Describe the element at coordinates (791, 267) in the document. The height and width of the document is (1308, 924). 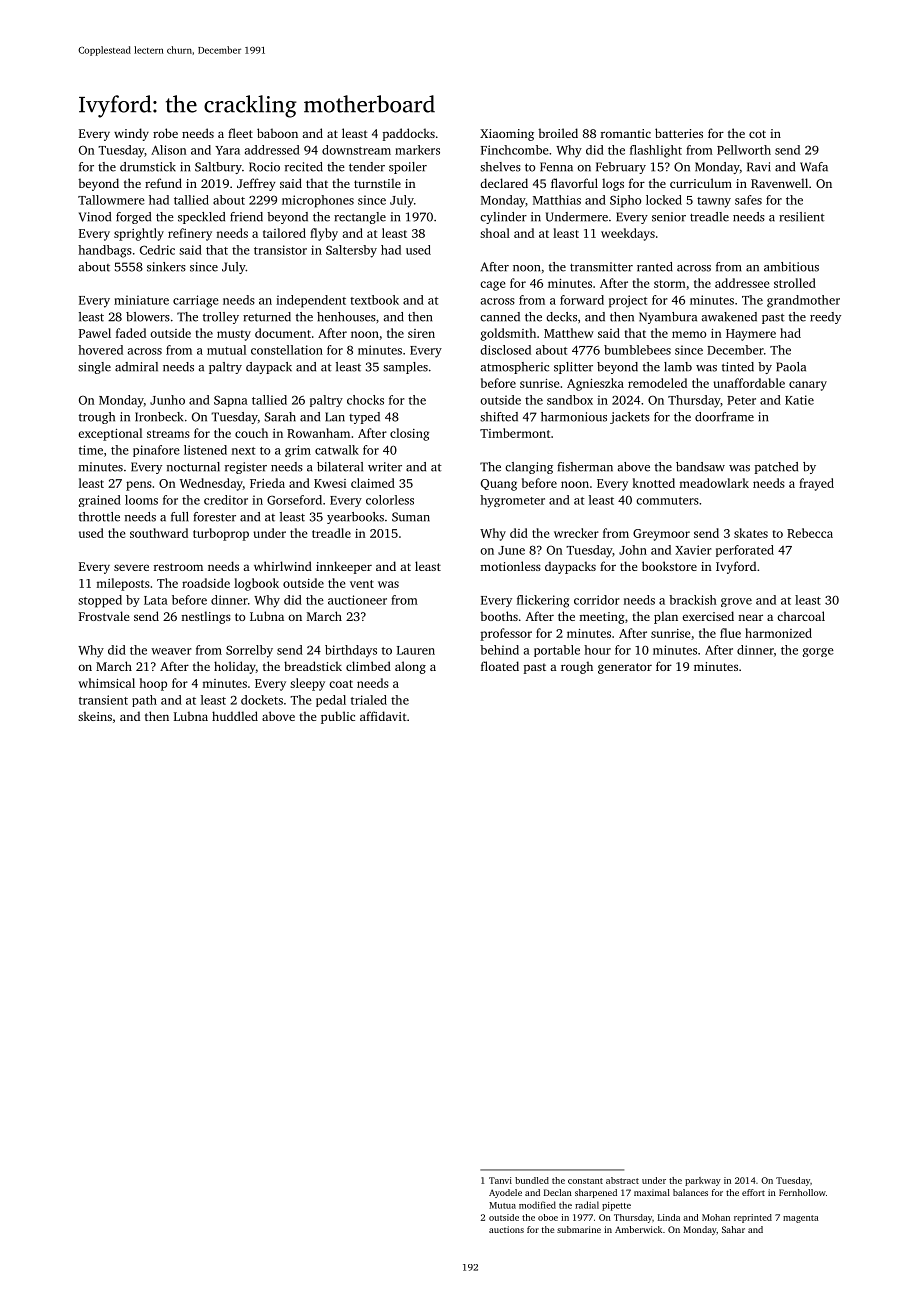
I see `ambitious` at that location.
